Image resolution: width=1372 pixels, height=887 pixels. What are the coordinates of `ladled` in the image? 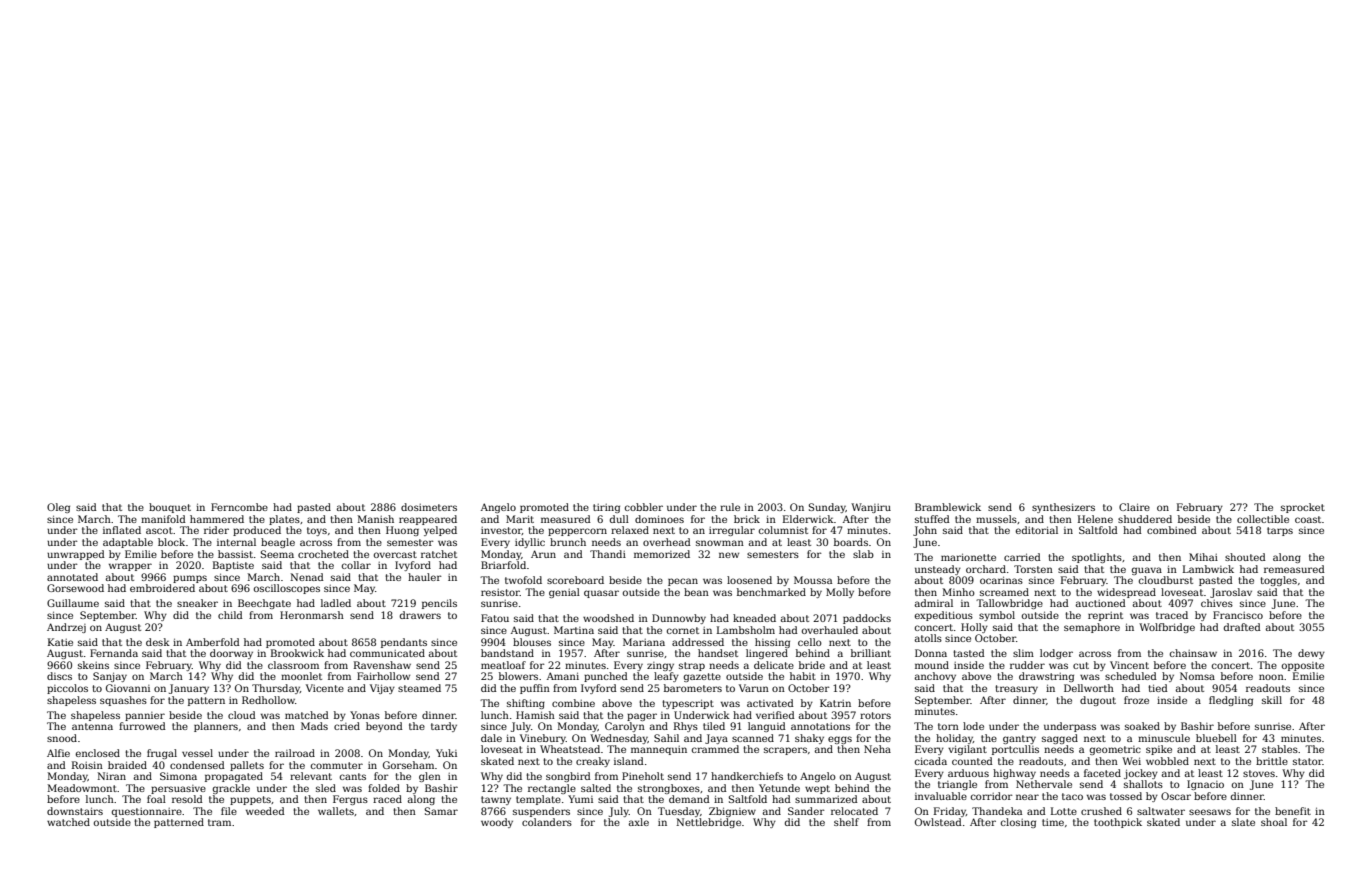 It's located at (336, 603).
